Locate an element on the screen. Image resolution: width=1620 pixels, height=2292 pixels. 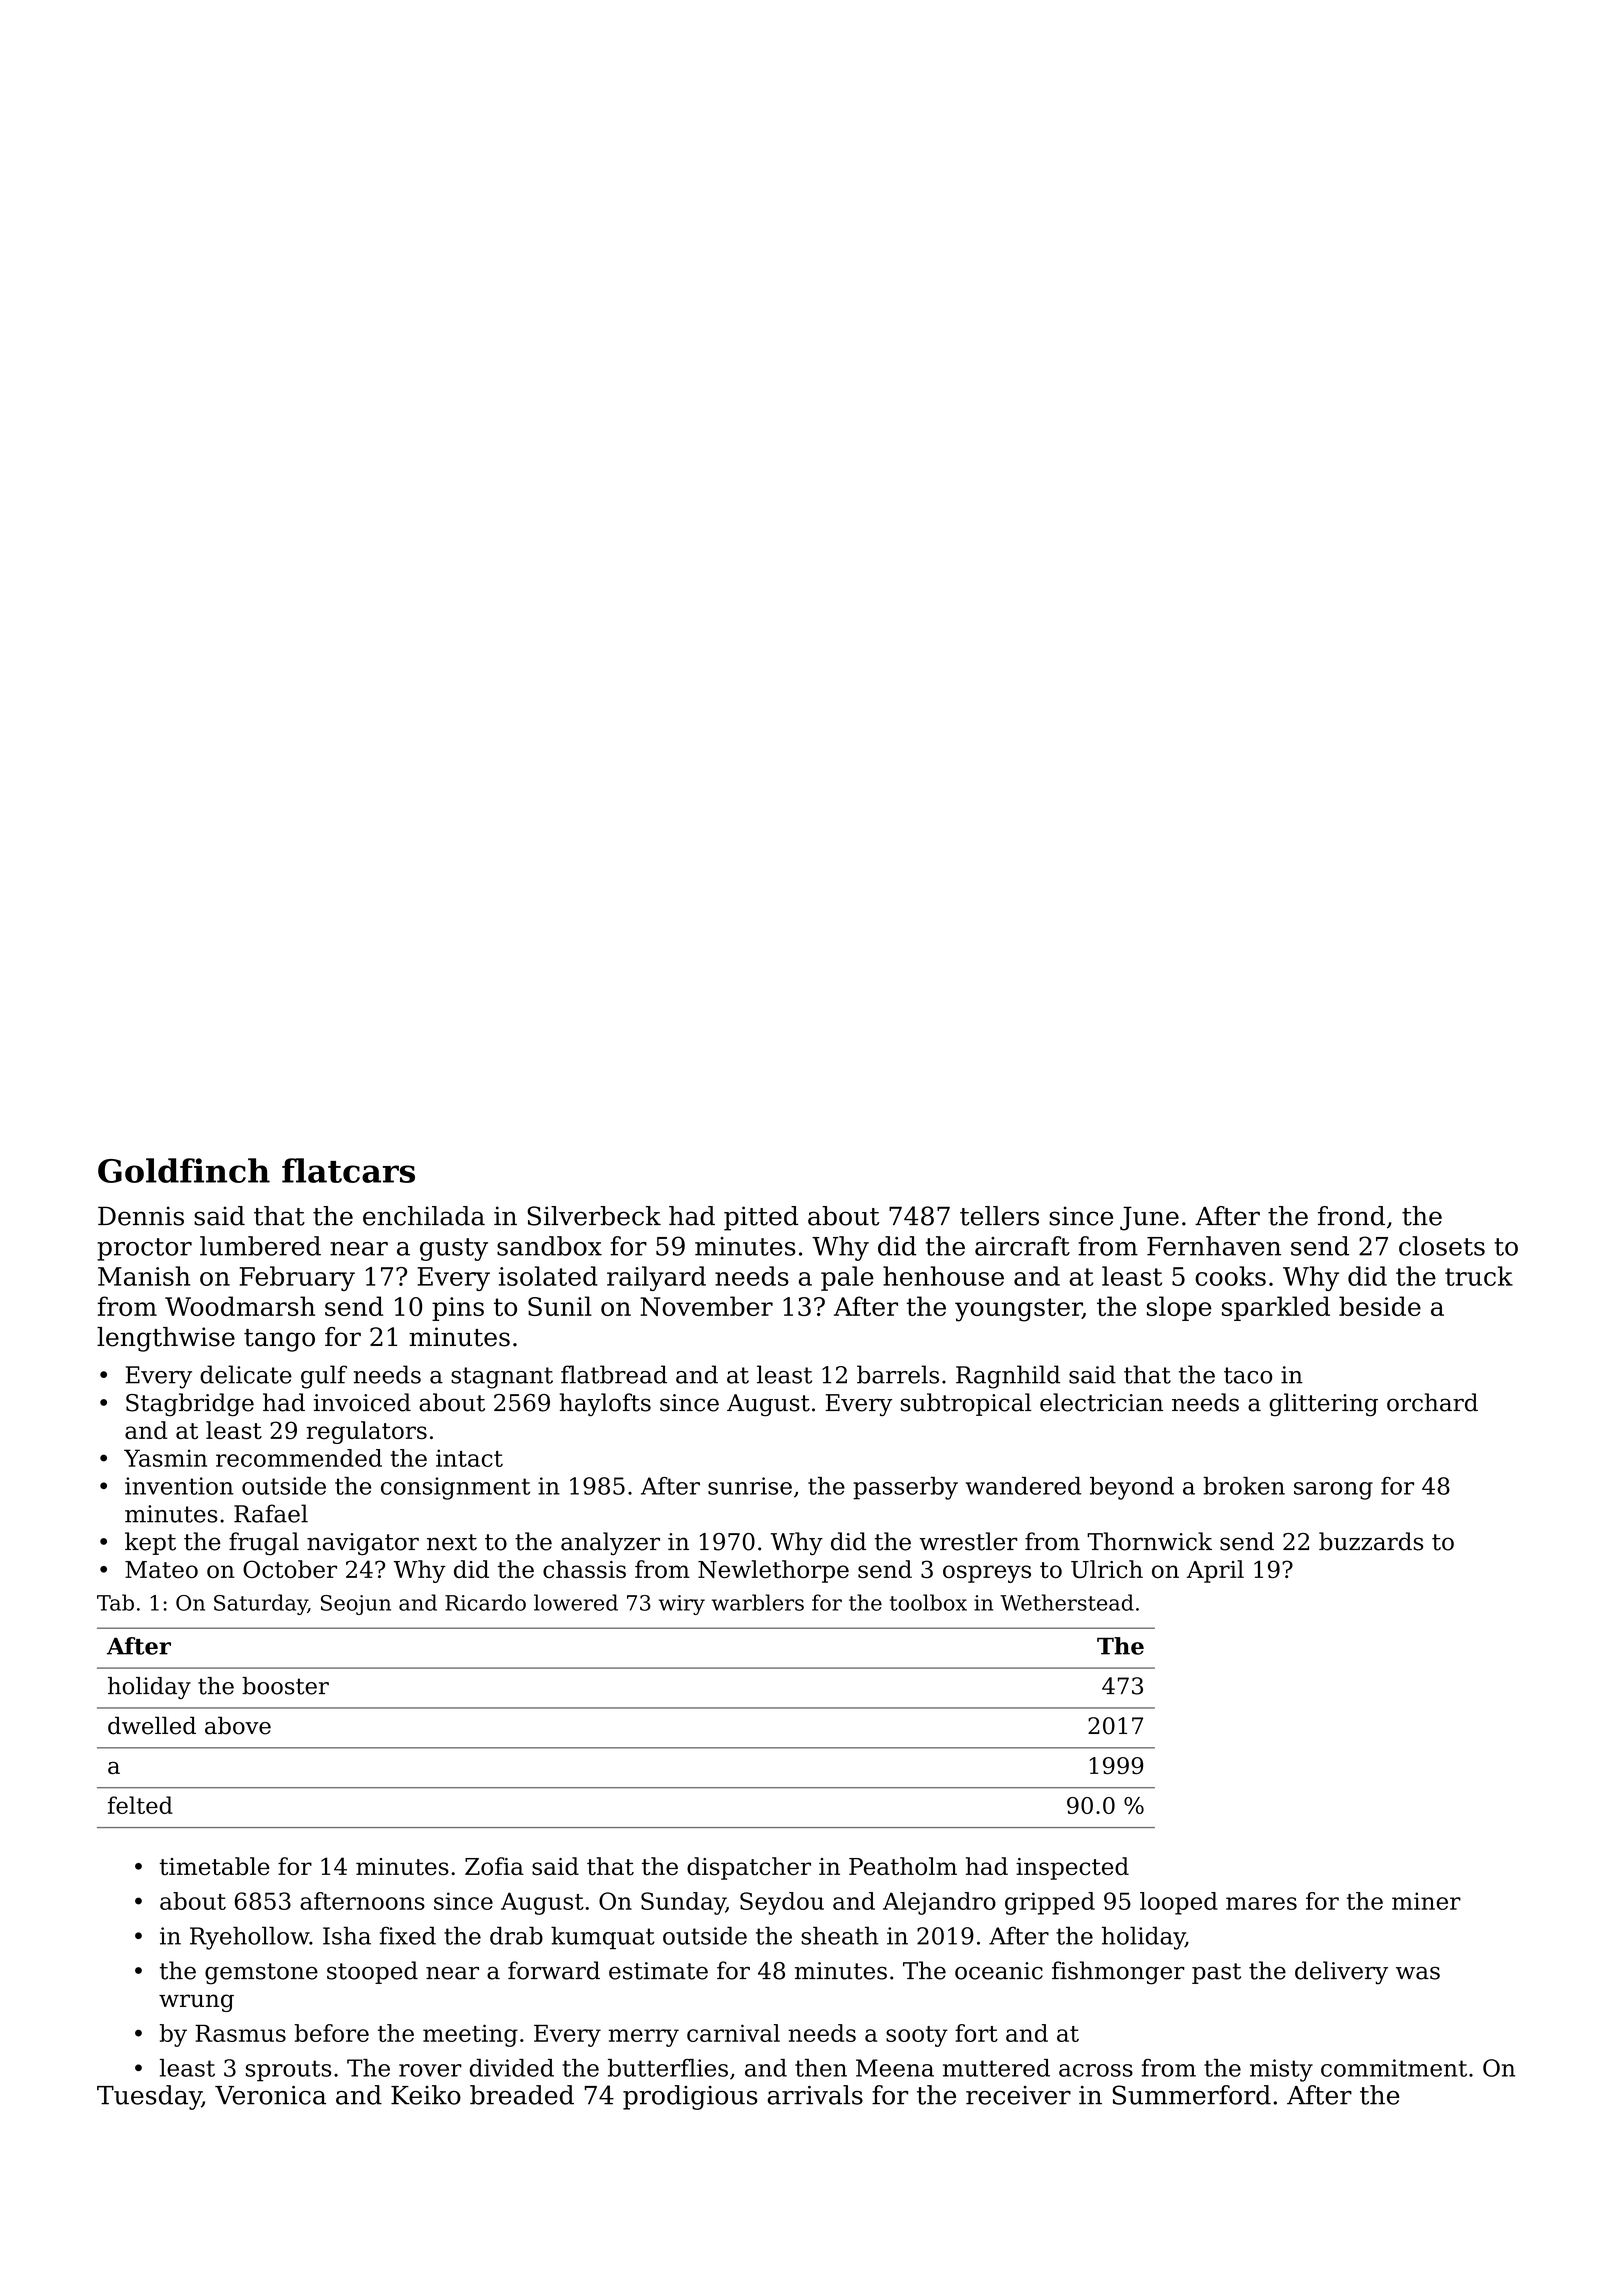
closets is located at coordinates (1442, 1246).
